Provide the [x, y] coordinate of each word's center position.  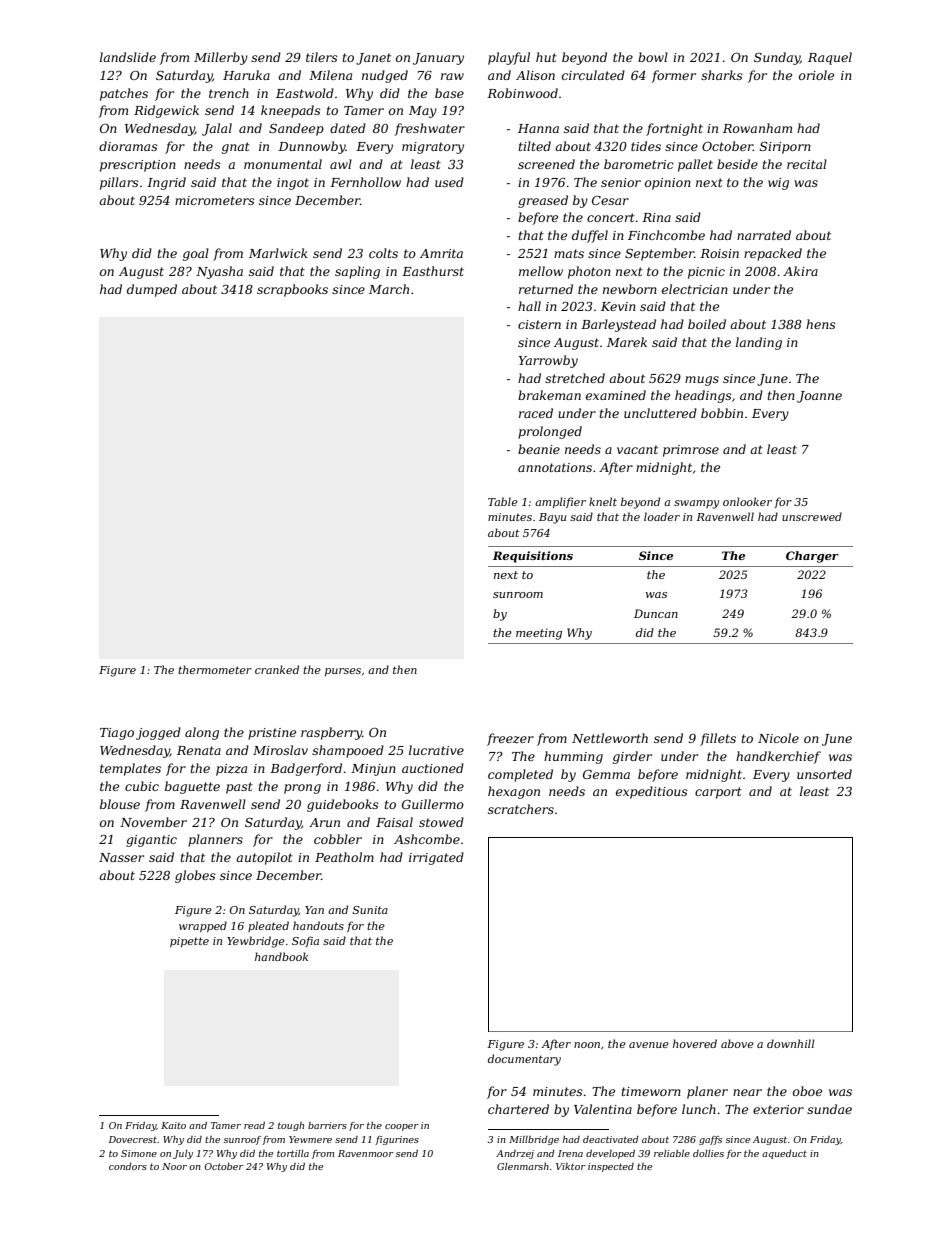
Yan [314, 910]
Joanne [819, 397]
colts [383, 253]
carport [718, 793]
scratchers [521, 809]
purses [343, 672]
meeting [539, 634]
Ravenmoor [366, 1153]
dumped [152, 290]
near [747, 1092]
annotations [555, 467]
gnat [236, 148]
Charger [812, 557]
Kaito [173, 1125]
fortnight [674, 129]
